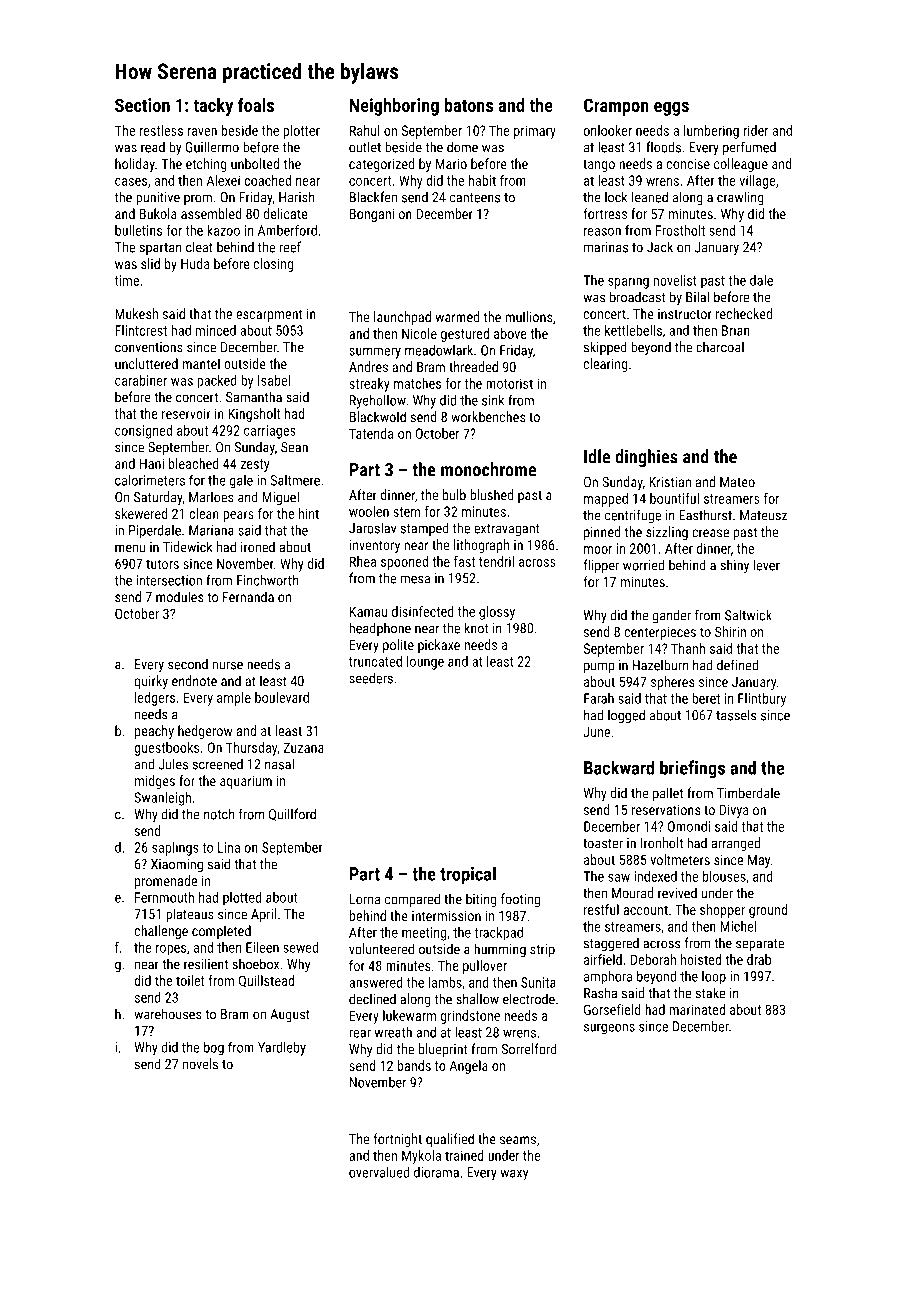 Image resolution: width=908 pixels, height=1316 pixels. What do you see at coordinates (436, 1172) in the screenshot?
I see `diorama` at bounding box center [436, 1172].
